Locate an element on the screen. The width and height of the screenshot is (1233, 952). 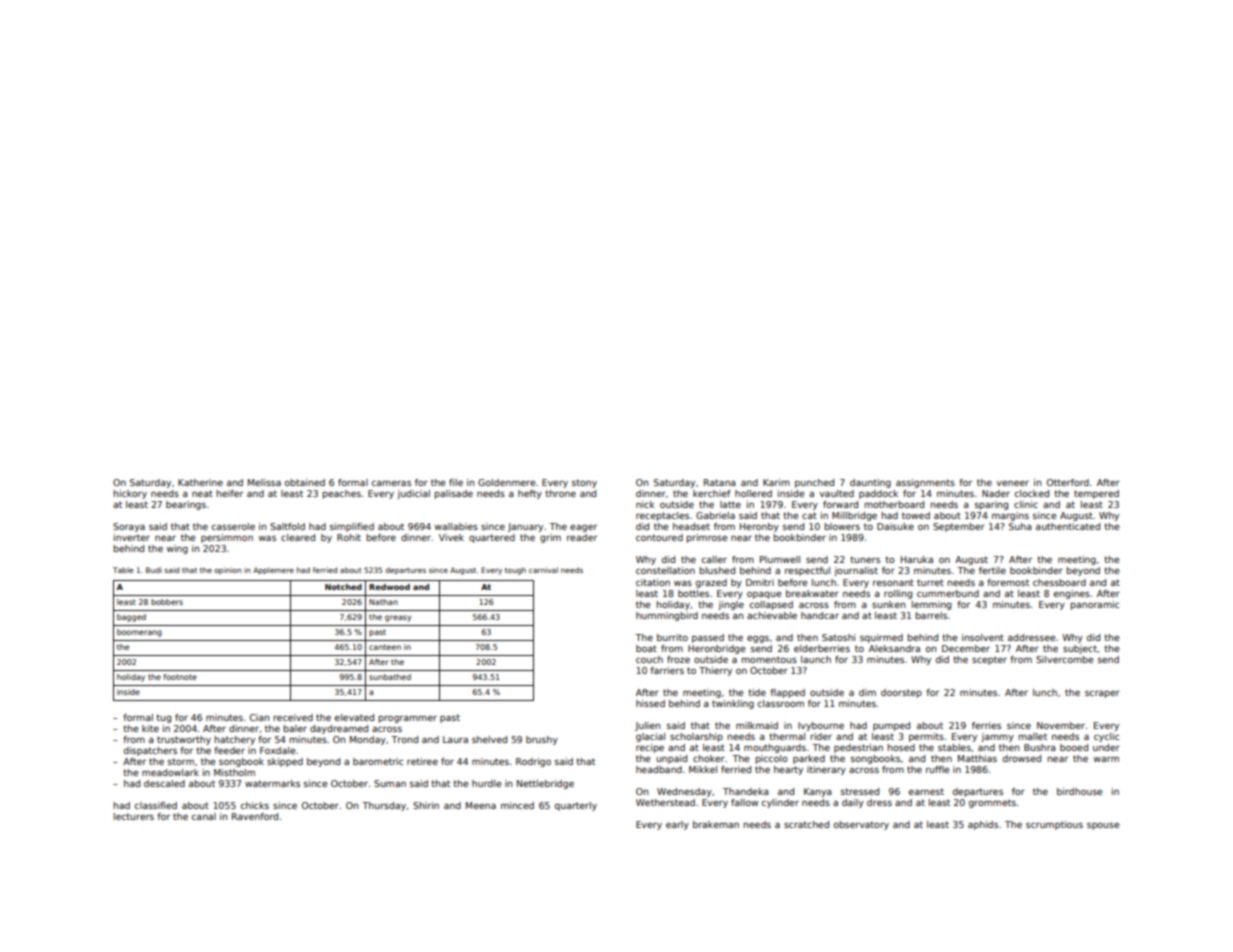
meadowlark is located at coordinates (170, 772).
